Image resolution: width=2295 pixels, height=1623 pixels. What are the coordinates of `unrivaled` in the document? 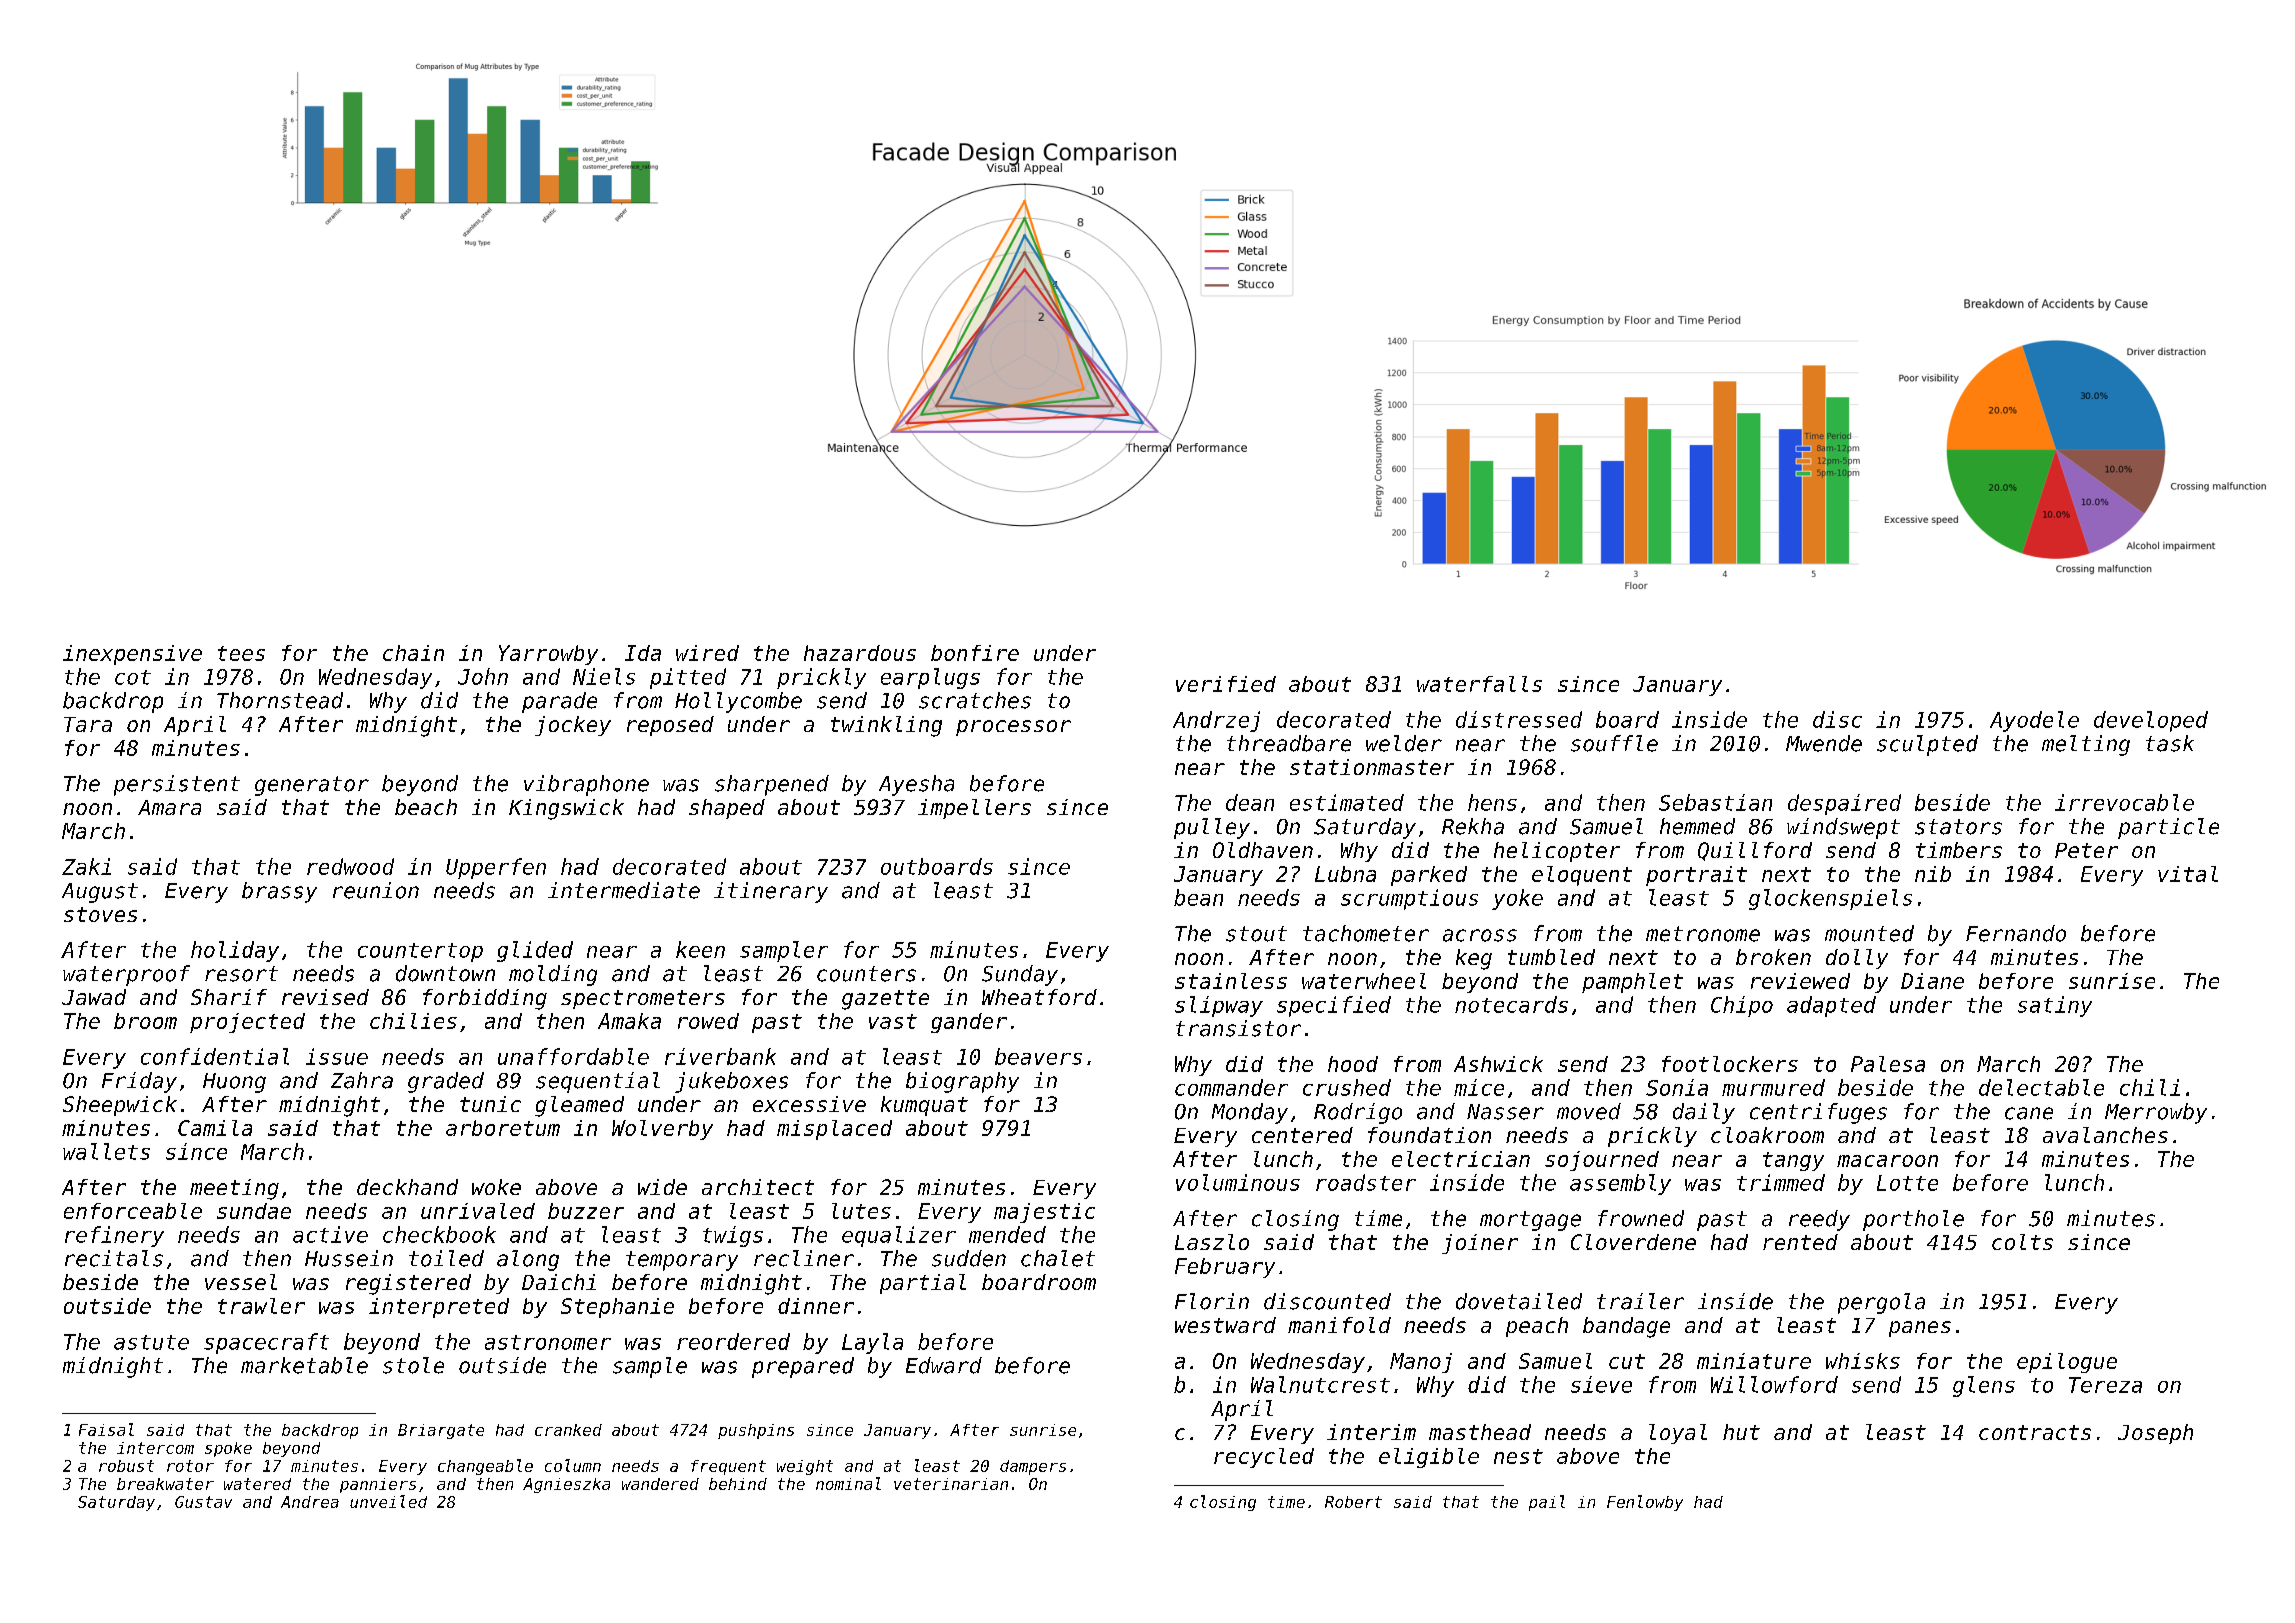 It's located at (478, 1211).
